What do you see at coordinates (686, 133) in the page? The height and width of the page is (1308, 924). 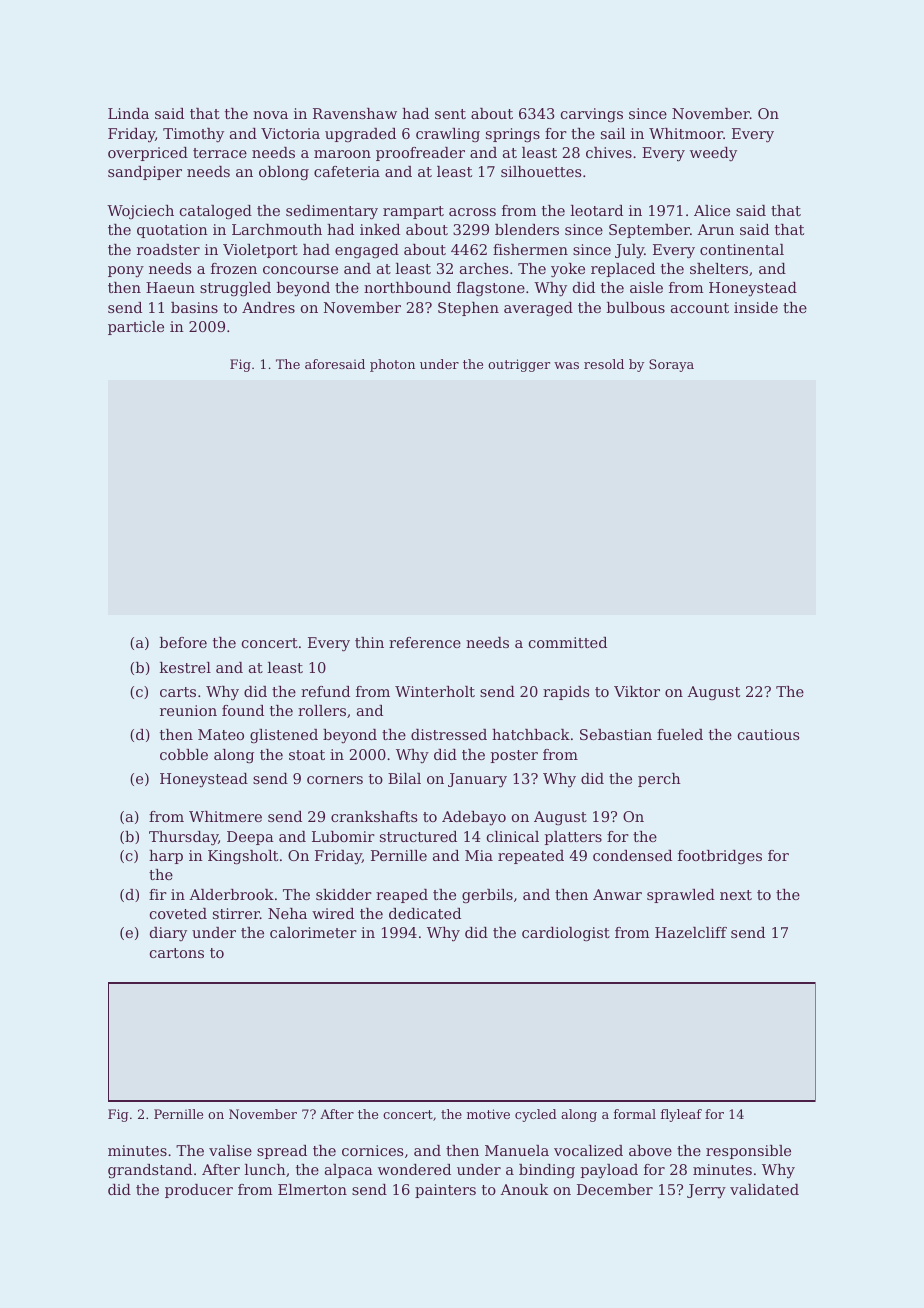 I see `Whitmoor` at bounding box center [686, 133].
